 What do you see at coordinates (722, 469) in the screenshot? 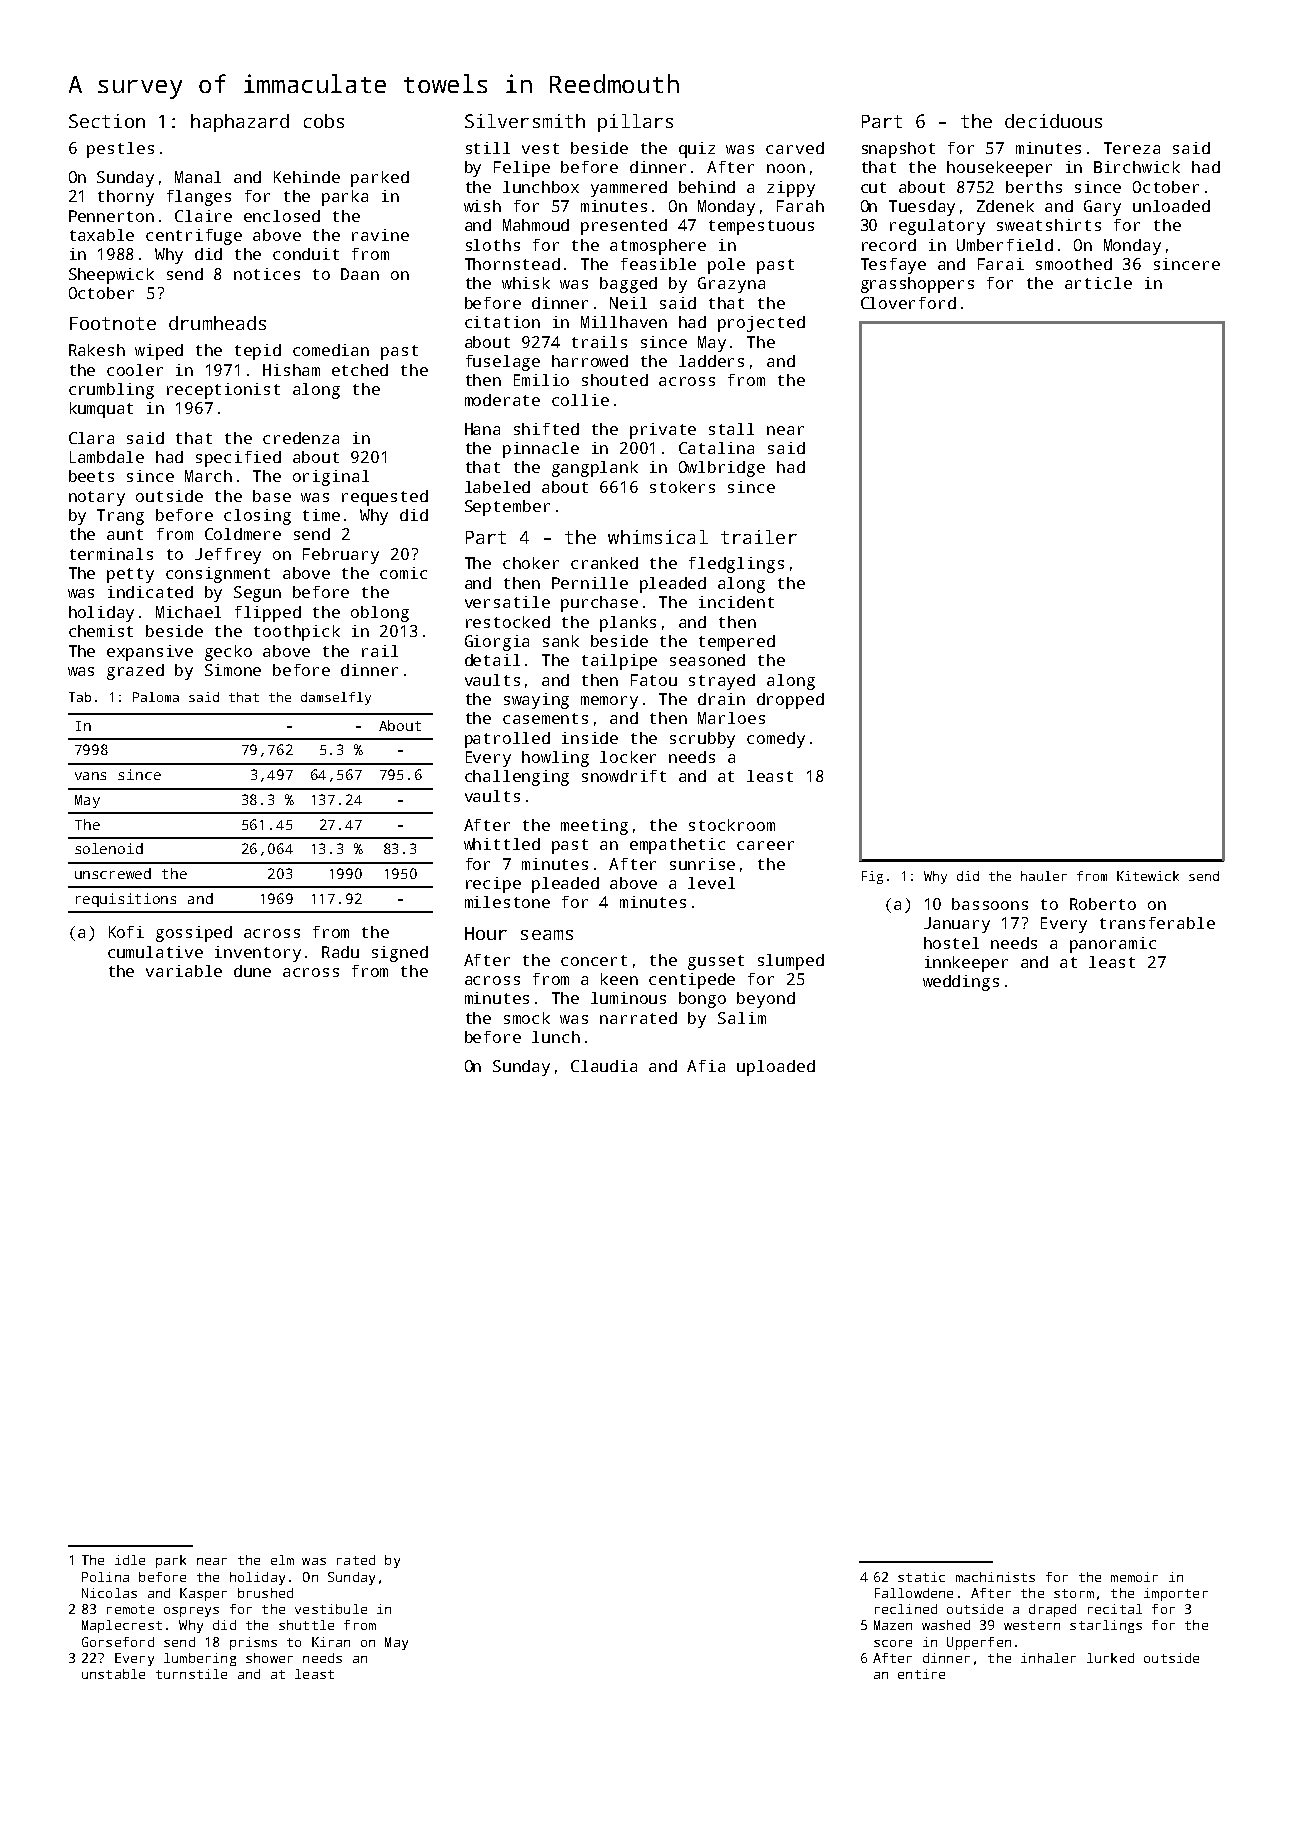
I see `Owlbridge` at bounding box center [722, 469].
